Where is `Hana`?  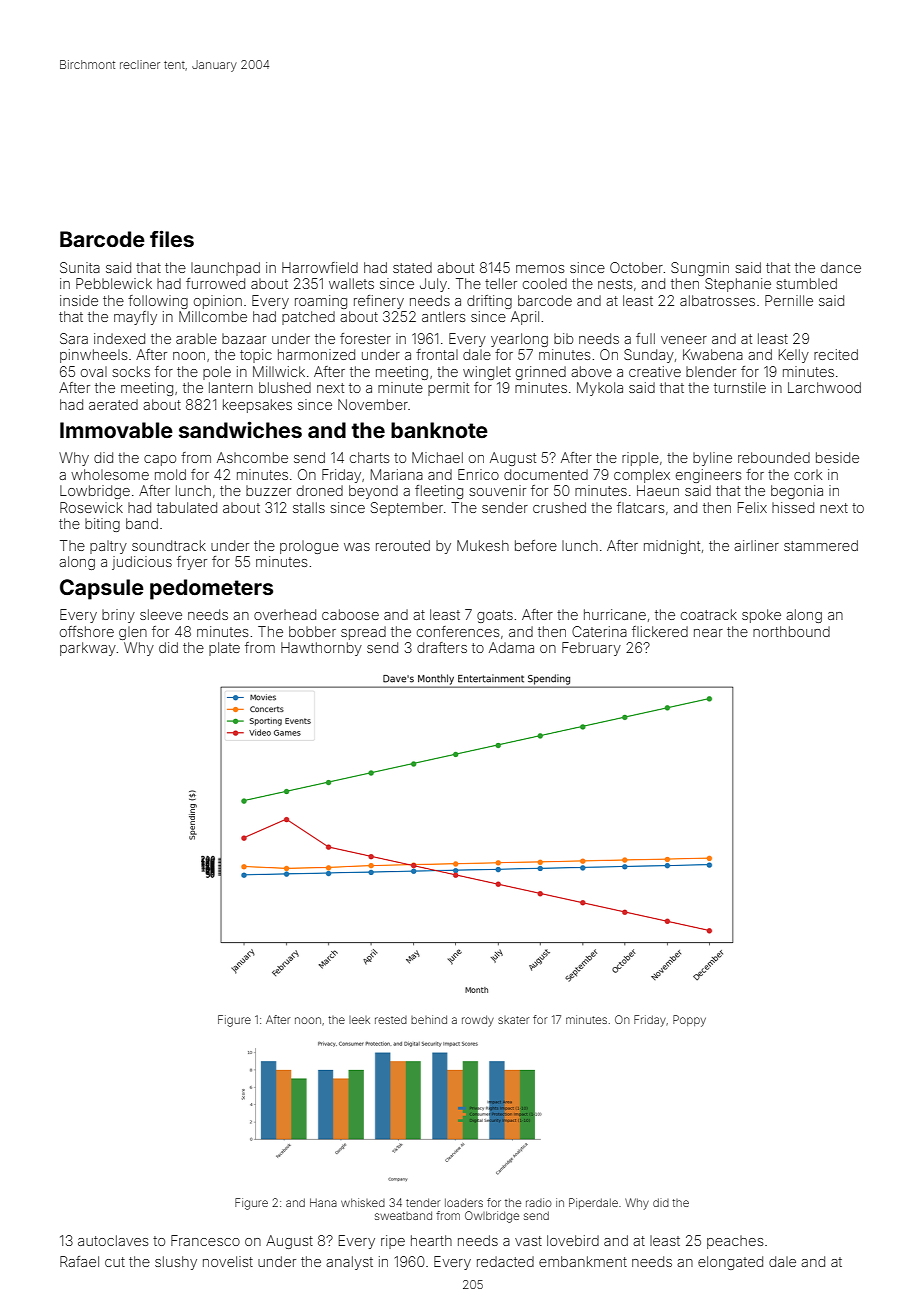
Hana is located at coordinates (323, 1202).
